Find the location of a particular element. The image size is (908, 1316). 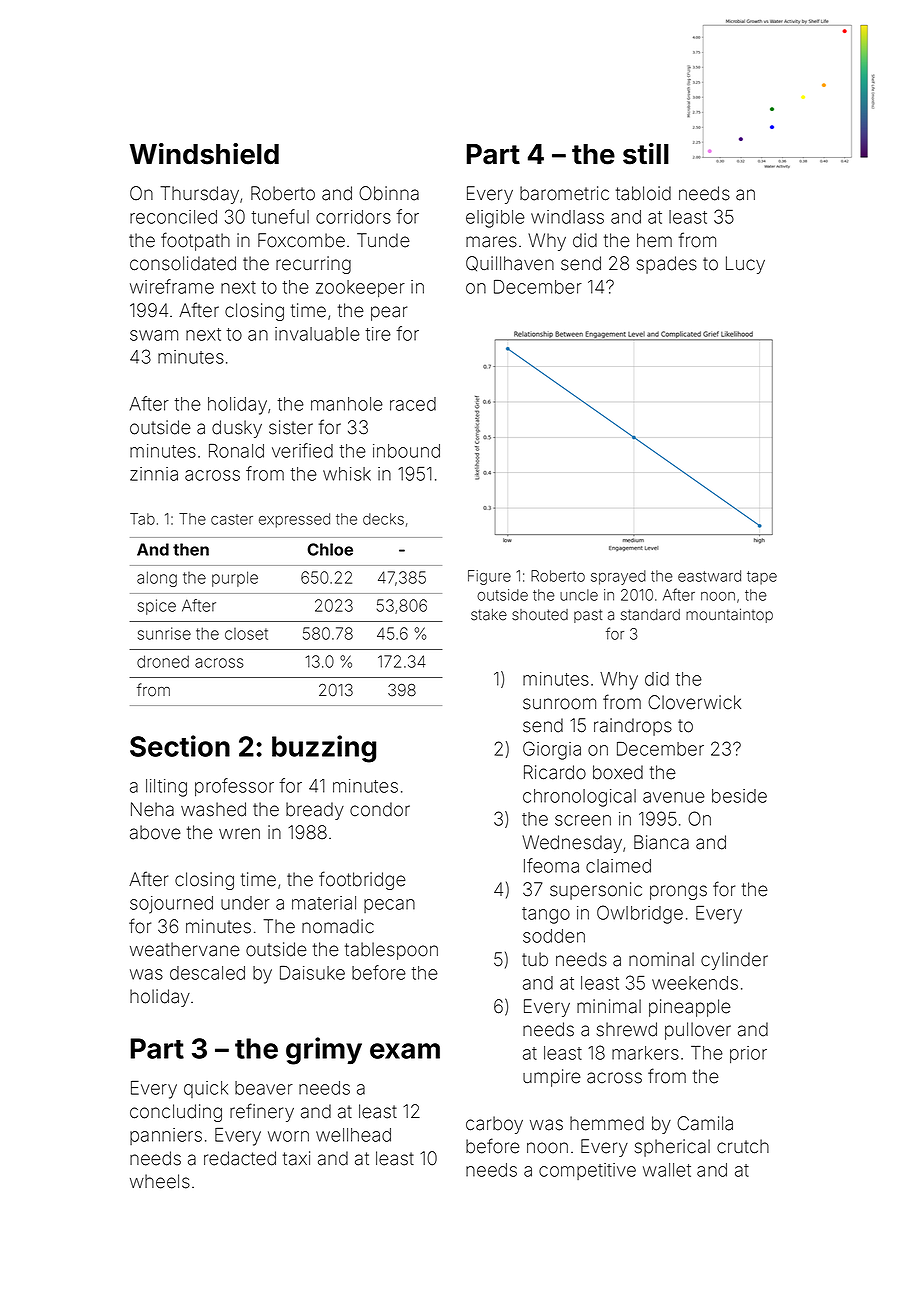

tub is located at coordinates (535, 959).
